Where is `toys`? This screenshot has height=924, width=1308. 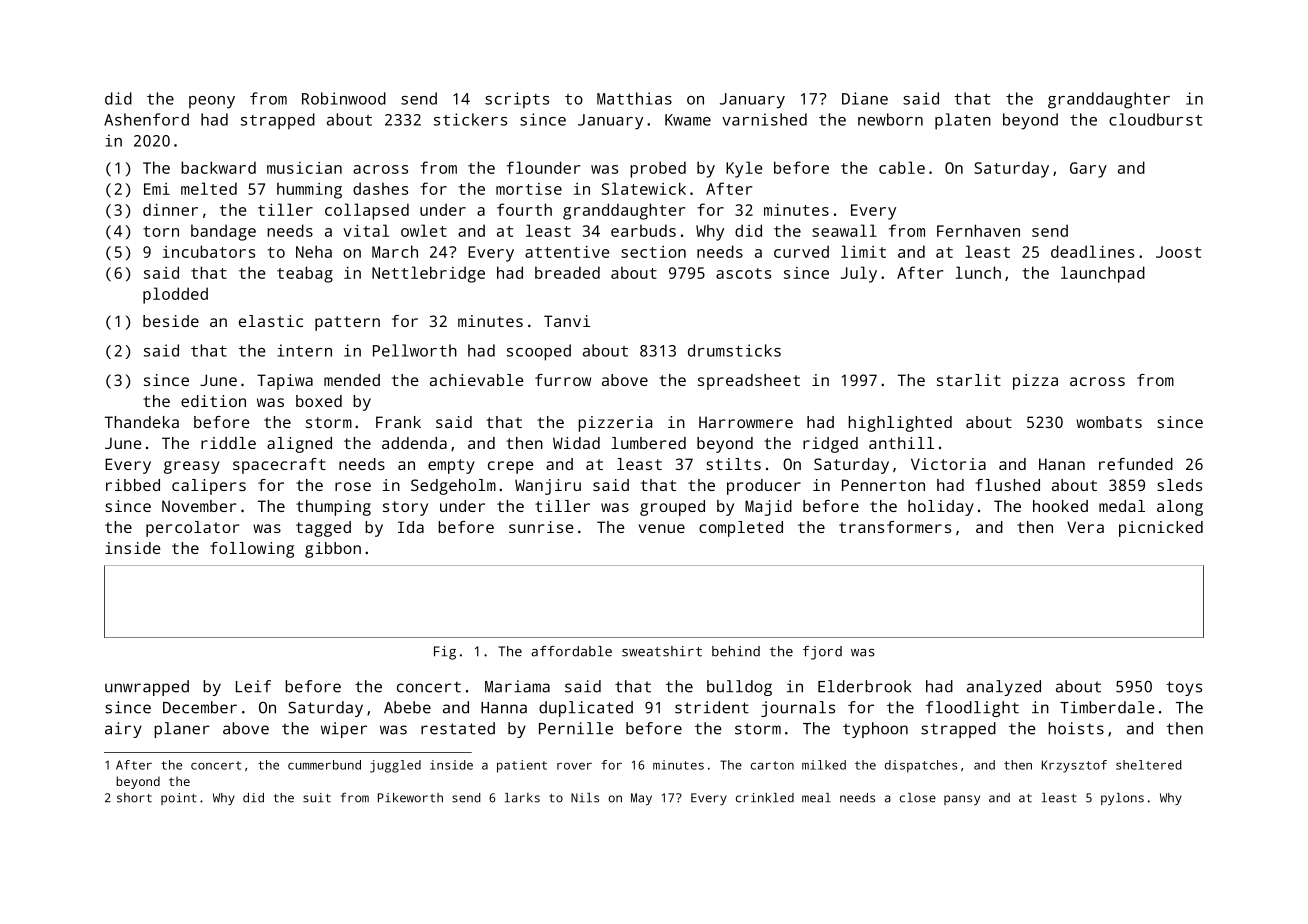 toys is located at coordinates (1184, 688).
